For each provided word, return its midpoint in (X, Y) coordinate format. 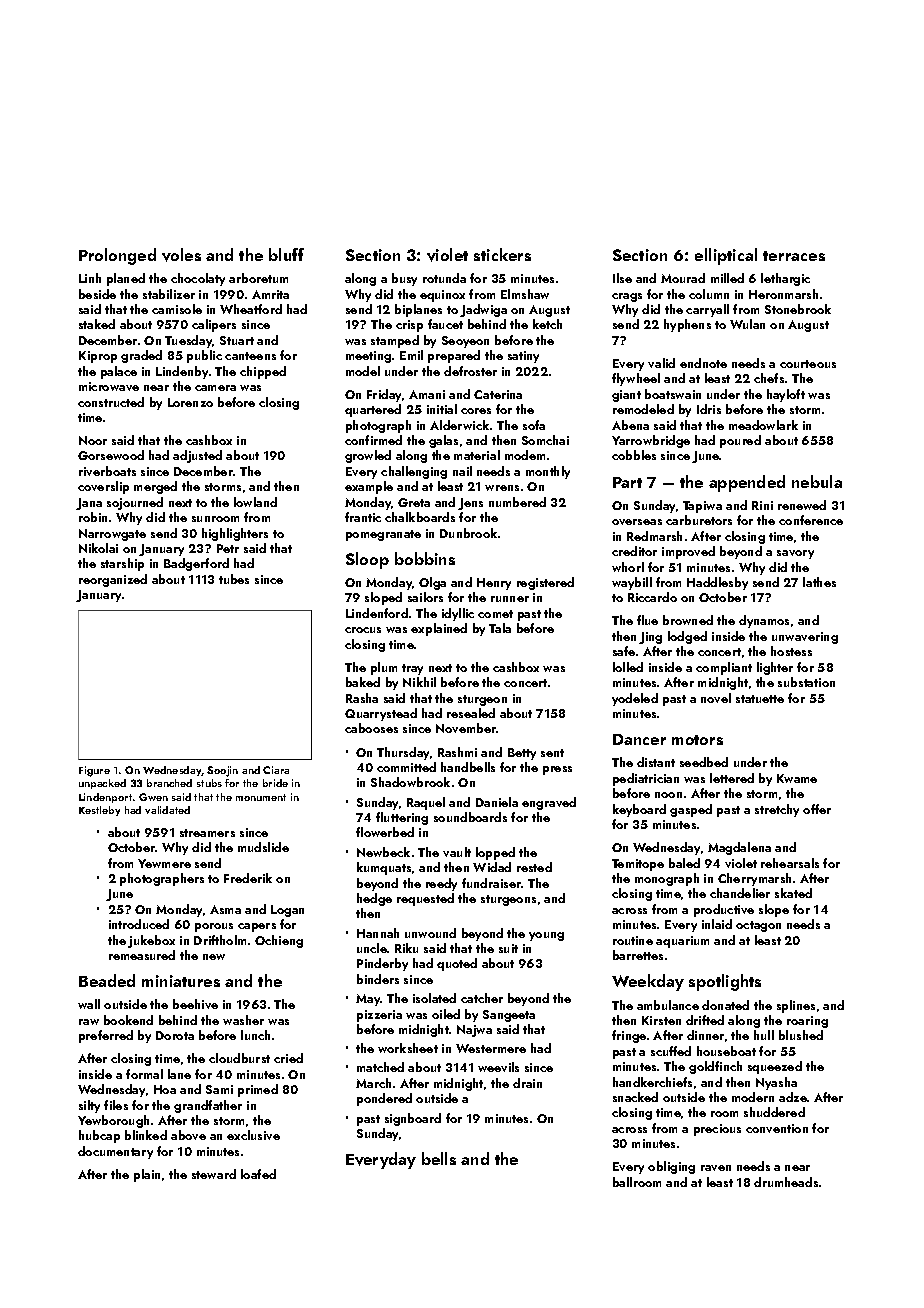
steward (214, 1174)
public (204, 356)
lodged (687, 637)
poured (740, 441)
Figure (94, 771)
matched (380, 1067)
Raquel (426, 803)
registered (545, 583)
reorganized (113, 580)
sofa (534, 425)
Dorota (175, 1035)
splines (796, 1006)
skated (793, 893)
